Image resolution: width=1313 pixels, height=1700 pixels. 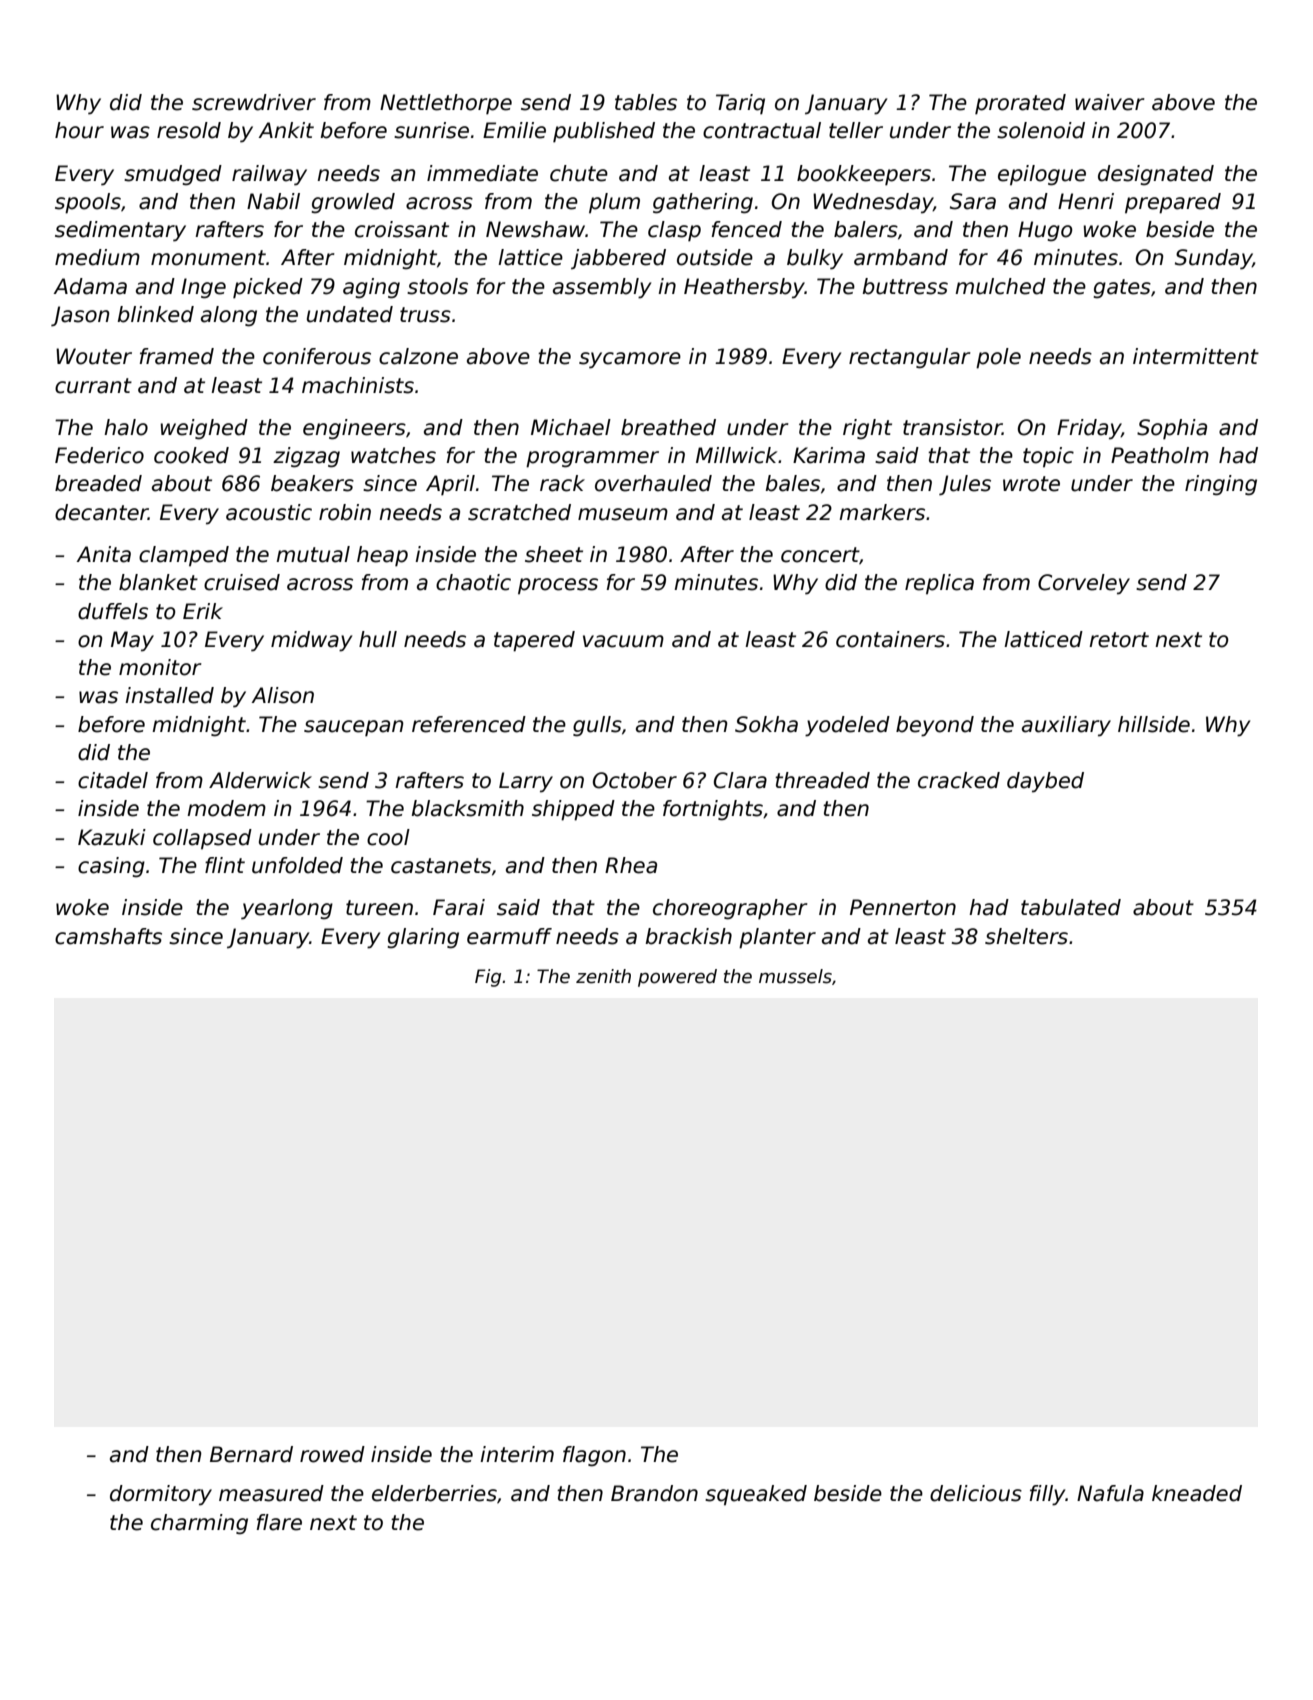 What do you see at coordinates (740, 104) in the image?
I see `Tariq` at bounding box center [740, 104].
